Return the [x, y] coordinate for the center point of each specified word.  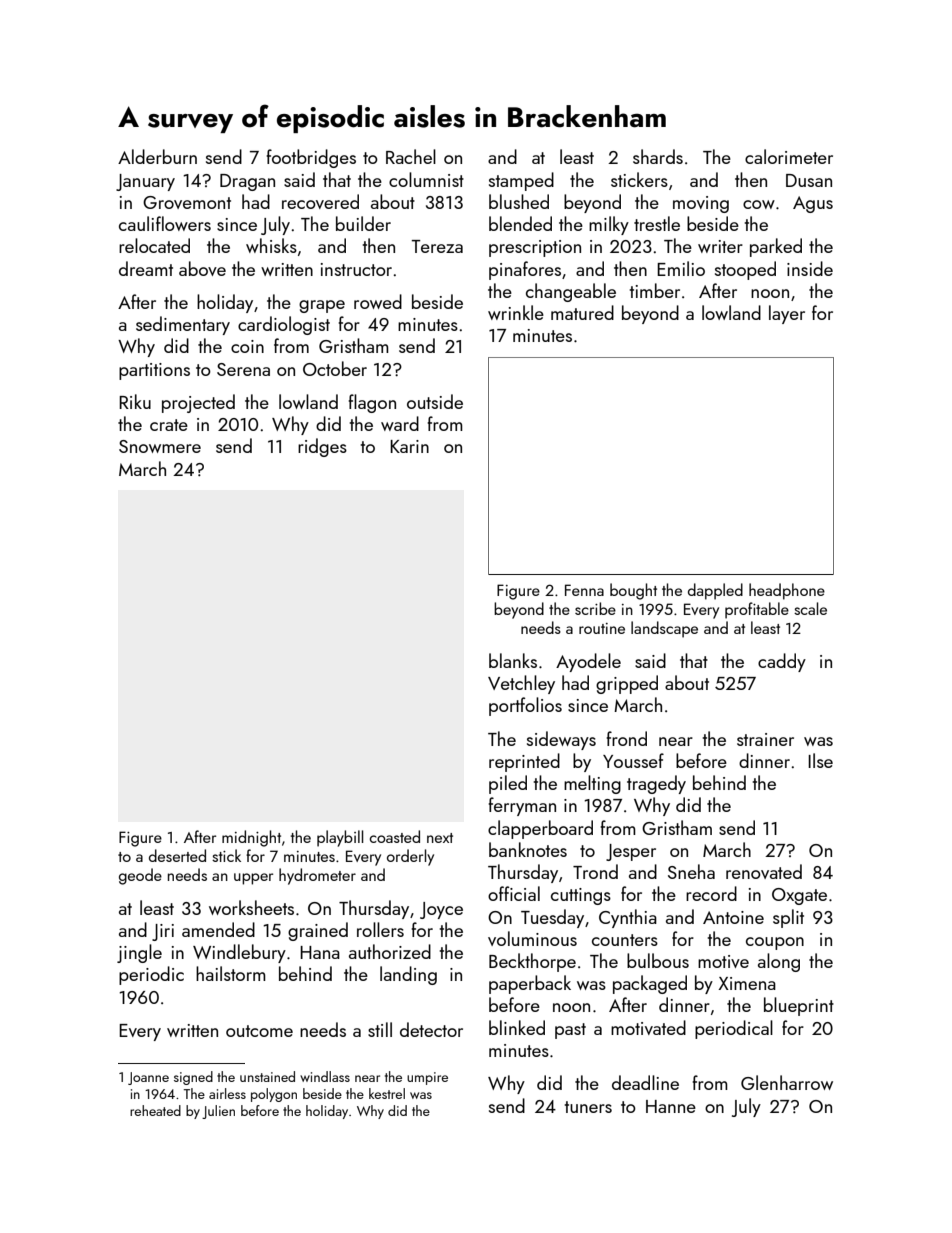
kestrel [387, 1093]
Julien [218, 1112]
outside [435, 401]
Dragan [247, 182]
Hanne [671, 1106]
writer [720, 246]
